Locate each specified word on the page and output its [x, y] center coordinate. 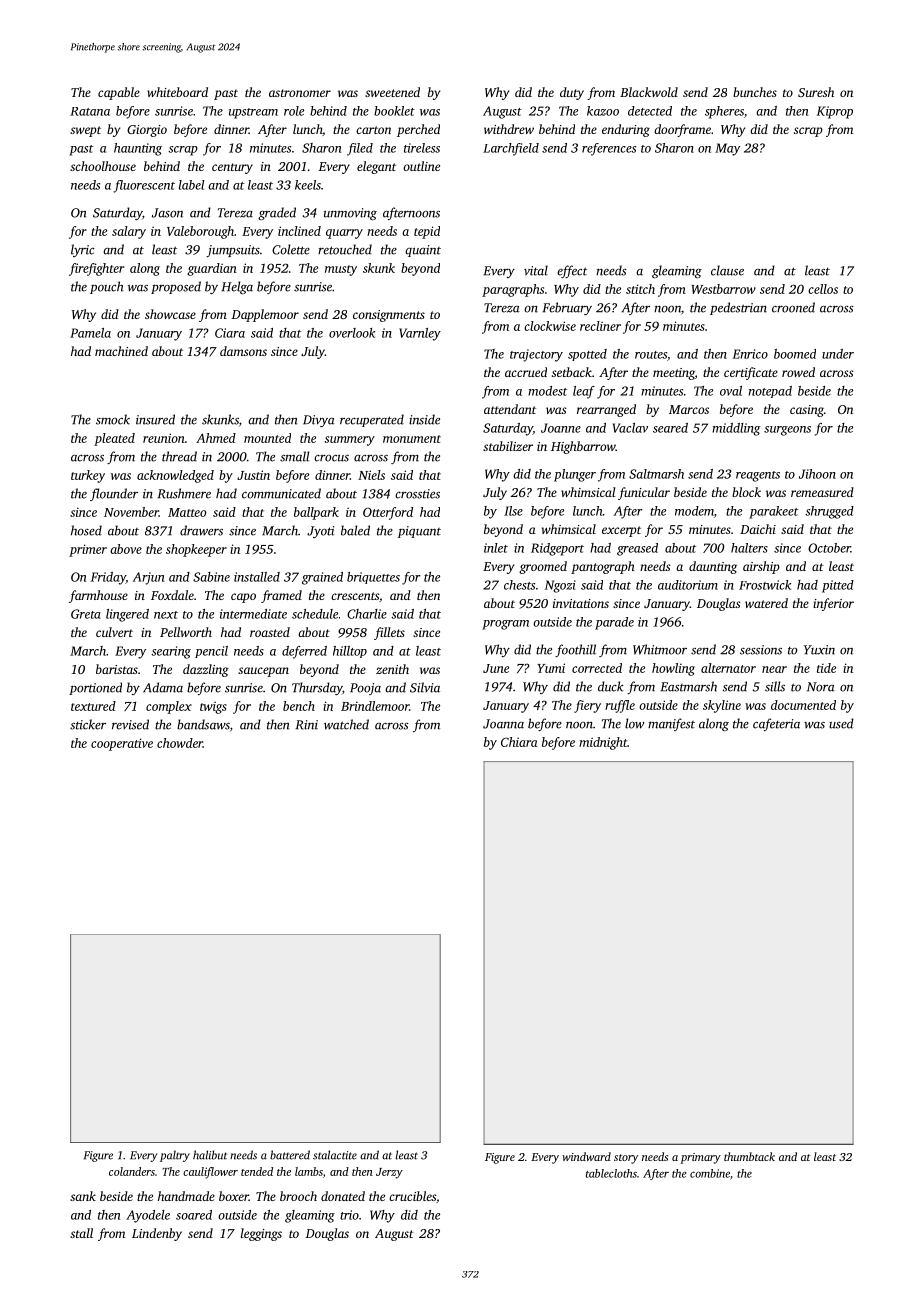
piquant [419, 532]
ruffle [620, 706]
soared [194, 1215]
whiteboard [177, 92]
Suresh [816, 92]
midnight [603, 743]
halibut [210, 1155]
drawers [201, 530]
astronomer [300, 93]
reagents [758, 476]
